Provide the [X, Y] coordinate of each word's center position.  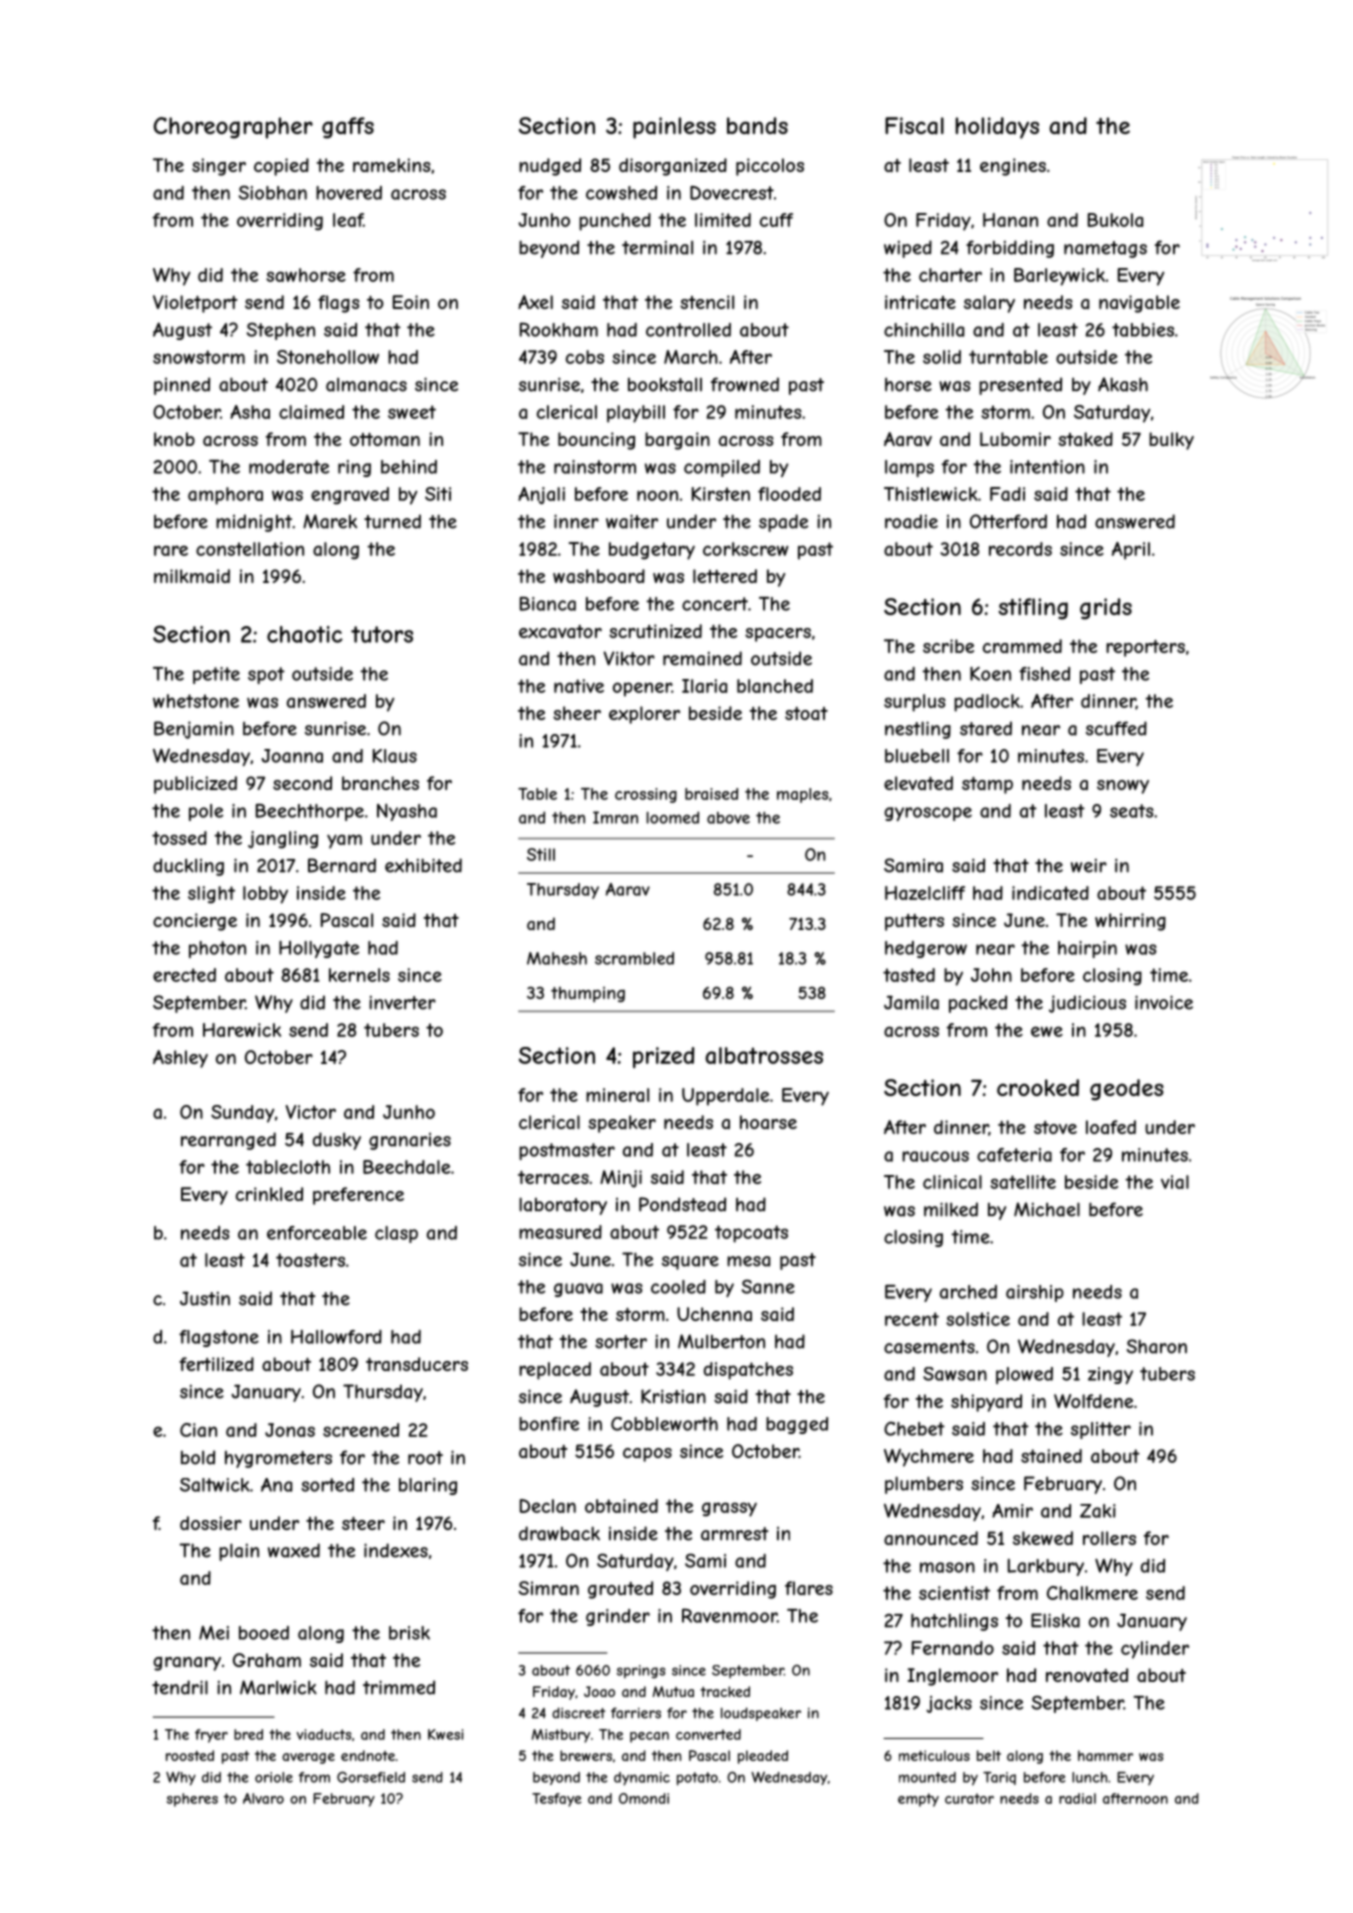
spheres [192, 1800]
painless [674, 128]
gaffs [348, 128]
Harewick [242, 1030]
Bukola [1115, 220]
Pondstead [682, 1204]
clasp [396, 1234]
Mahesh [557, 958]
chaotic [305, 634]
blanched [775, 686]
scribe [948, 646]
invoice [1164, 1002]
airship [1035, 1293]
